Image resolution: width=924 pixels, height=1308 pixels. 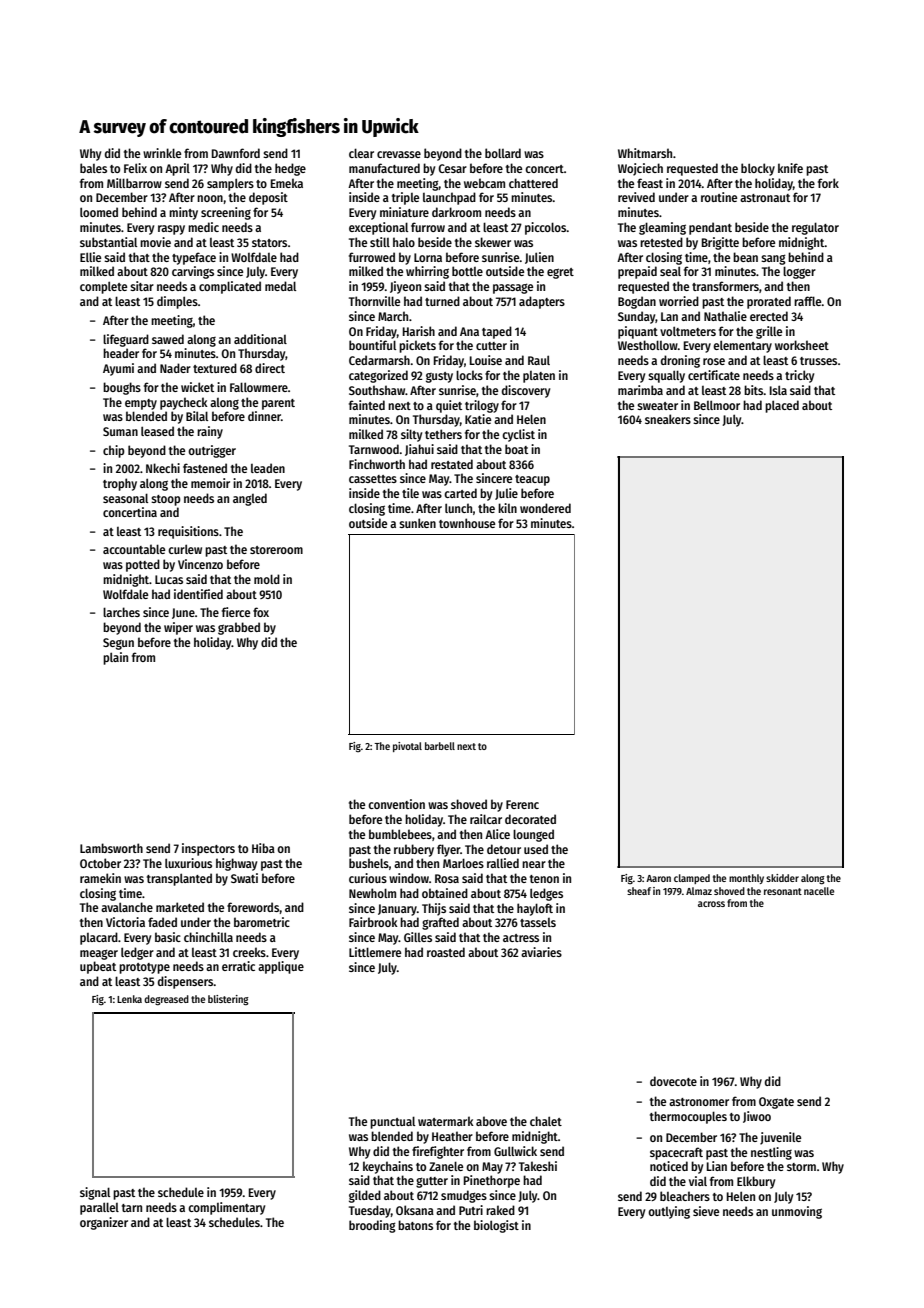 What do you see at coordinates (645, 153) in the screenshot?
I see `Whitmarsh` at bounding box center [645, 153].
